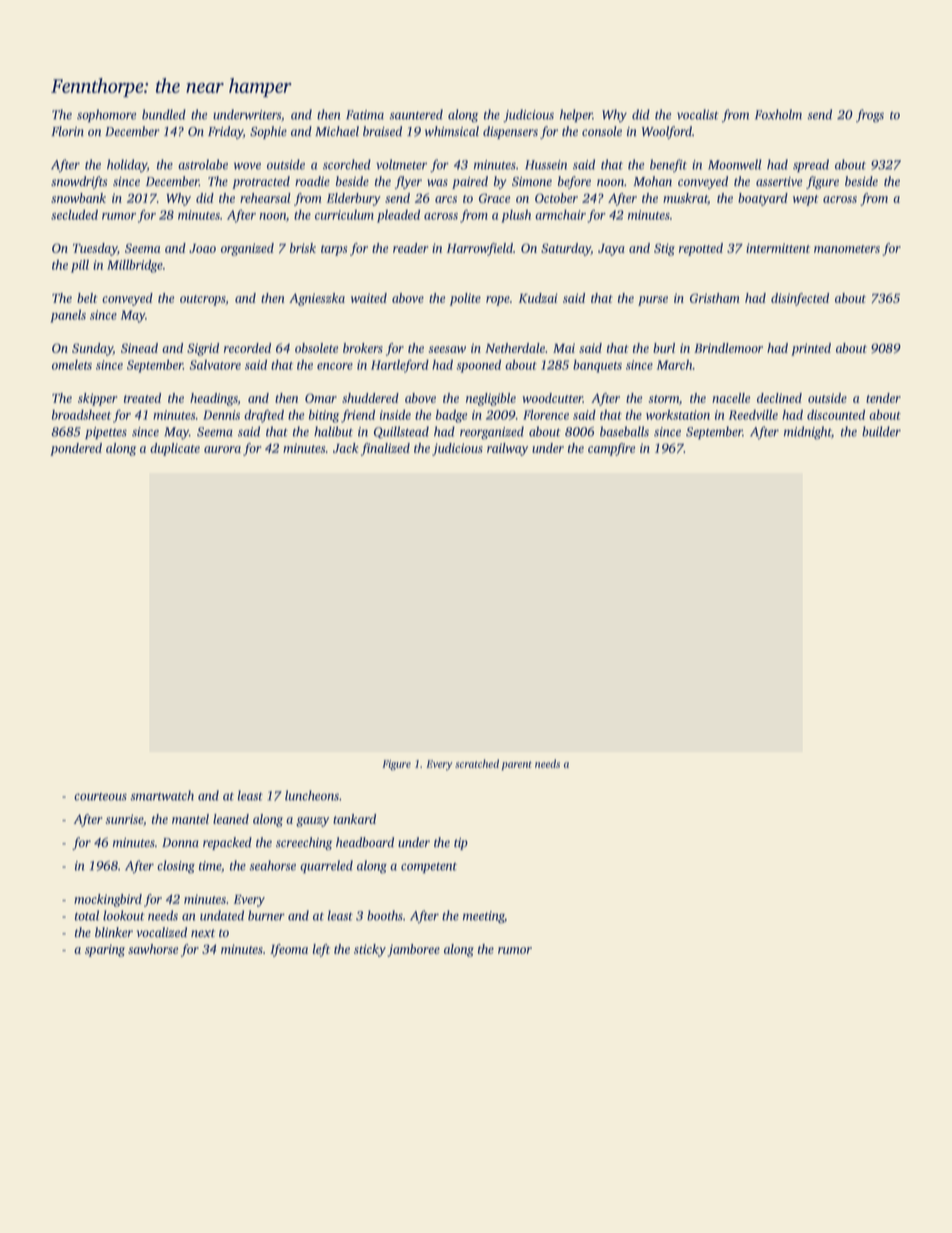  I want to click on midnight, so click(808, 433).
